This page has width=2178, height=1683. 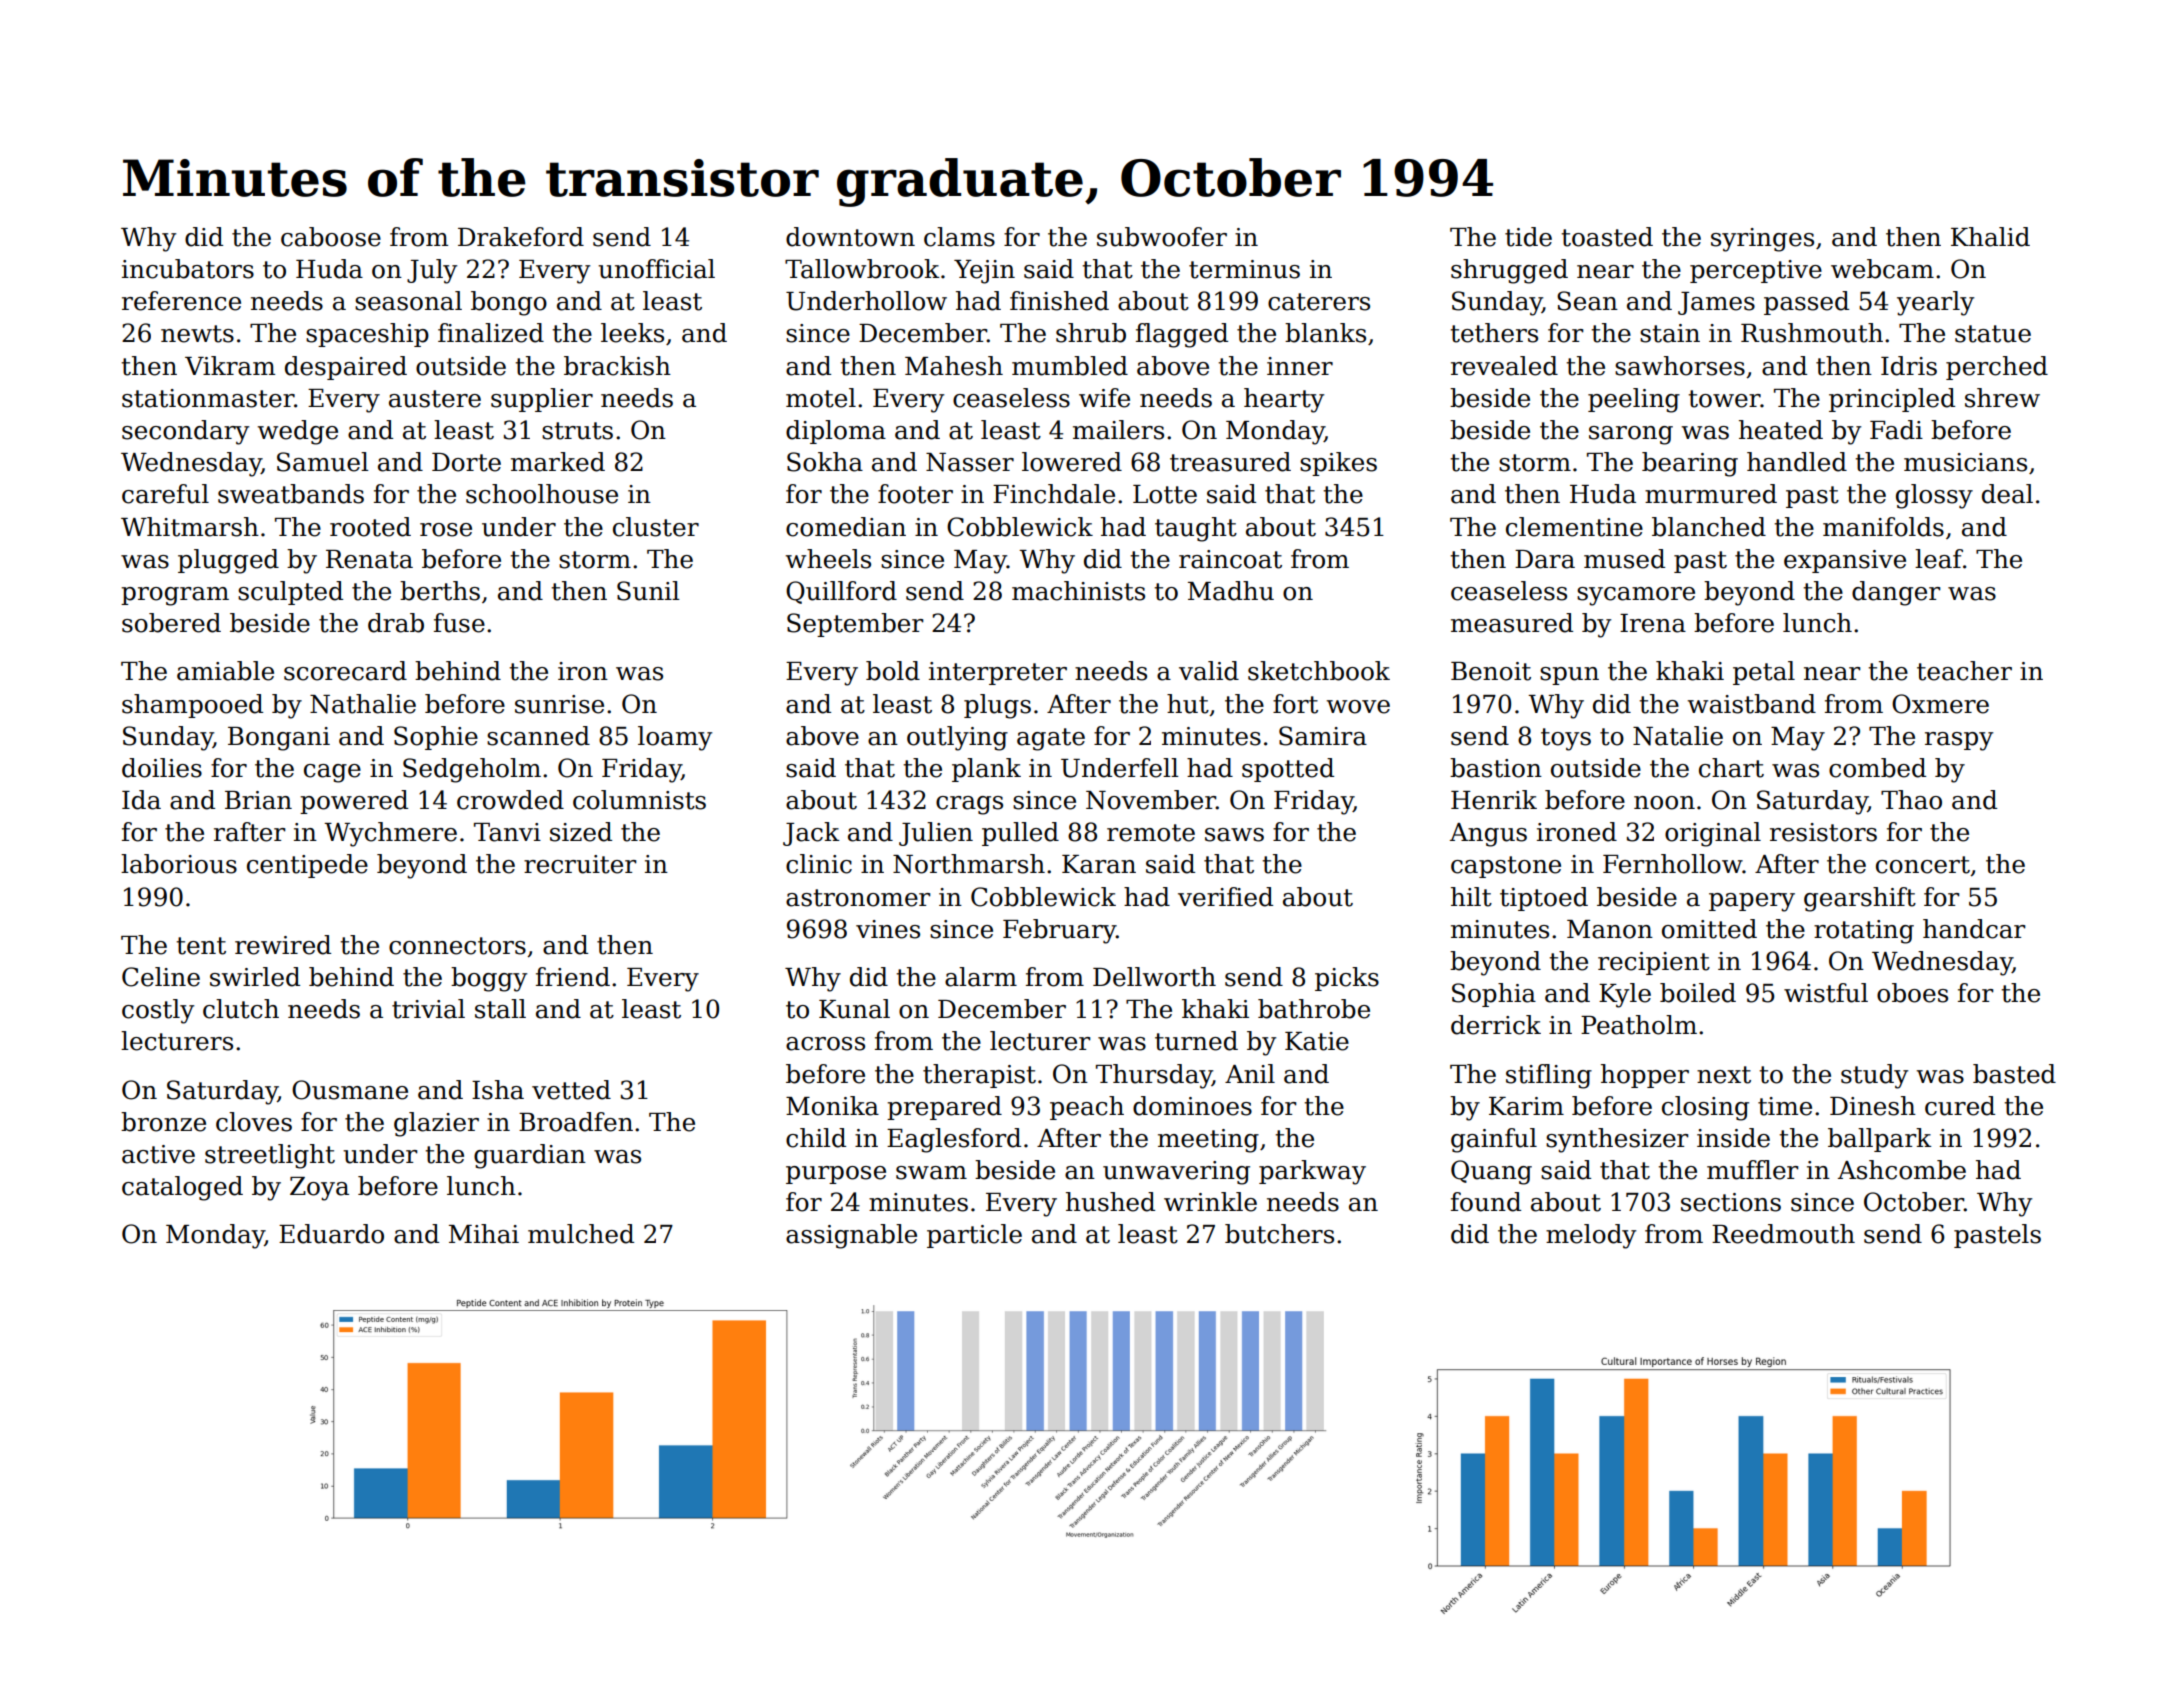 I want to click on Brian, so click(x=258, y=800).
